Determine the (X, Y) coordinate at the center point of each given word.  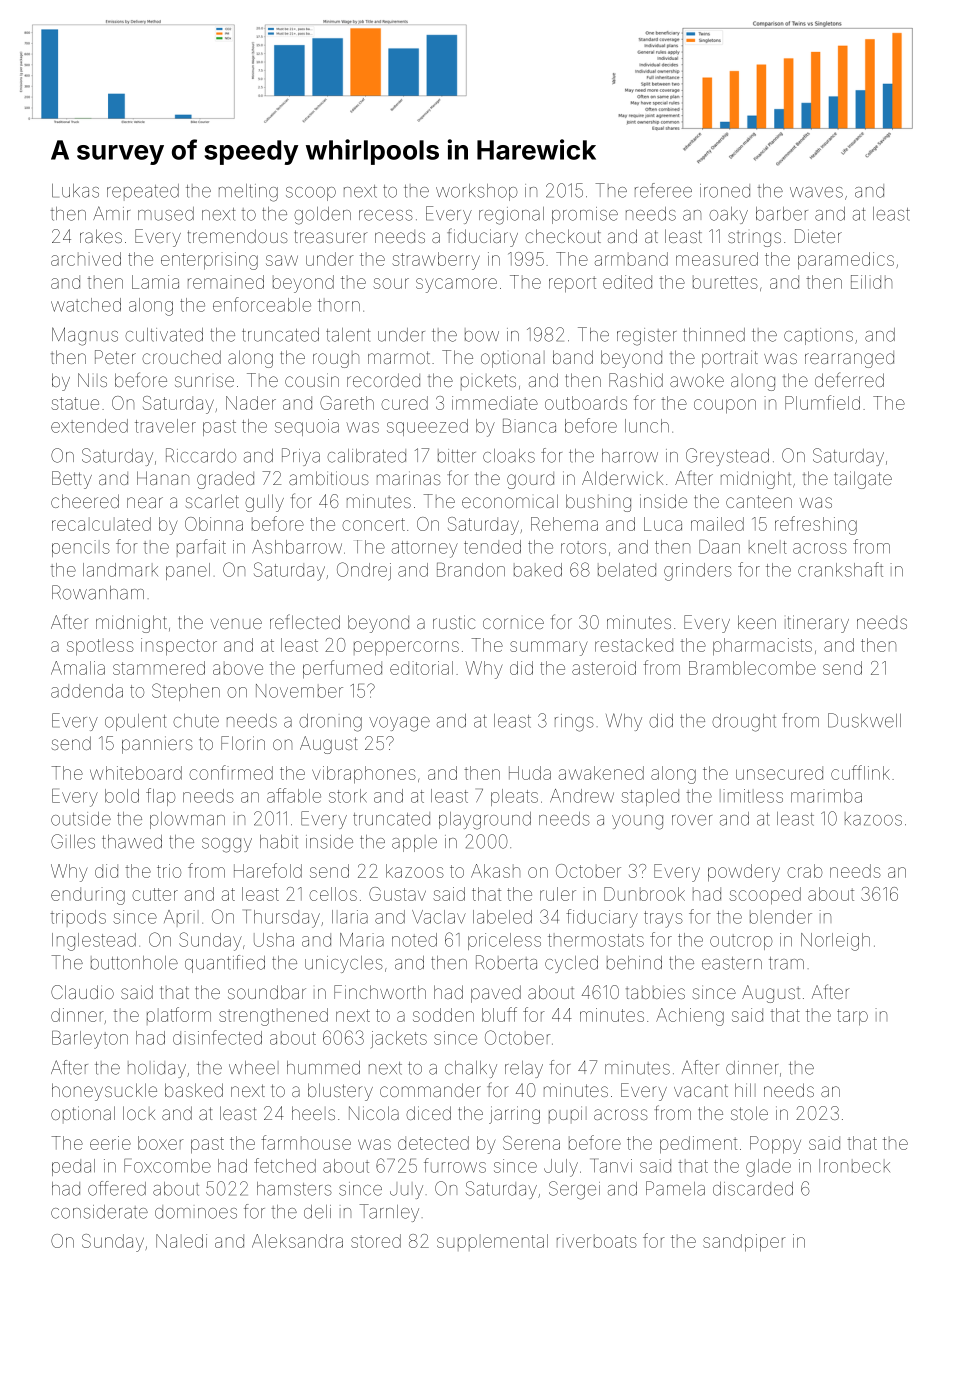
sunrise (204, 381)
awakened (601, 773)
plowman (187, 820)
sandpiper (744, 1243)
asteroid (604, 668)
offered (117, 1188)
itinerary (817, 624)
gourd (530, 480)
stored (376, 1241)
